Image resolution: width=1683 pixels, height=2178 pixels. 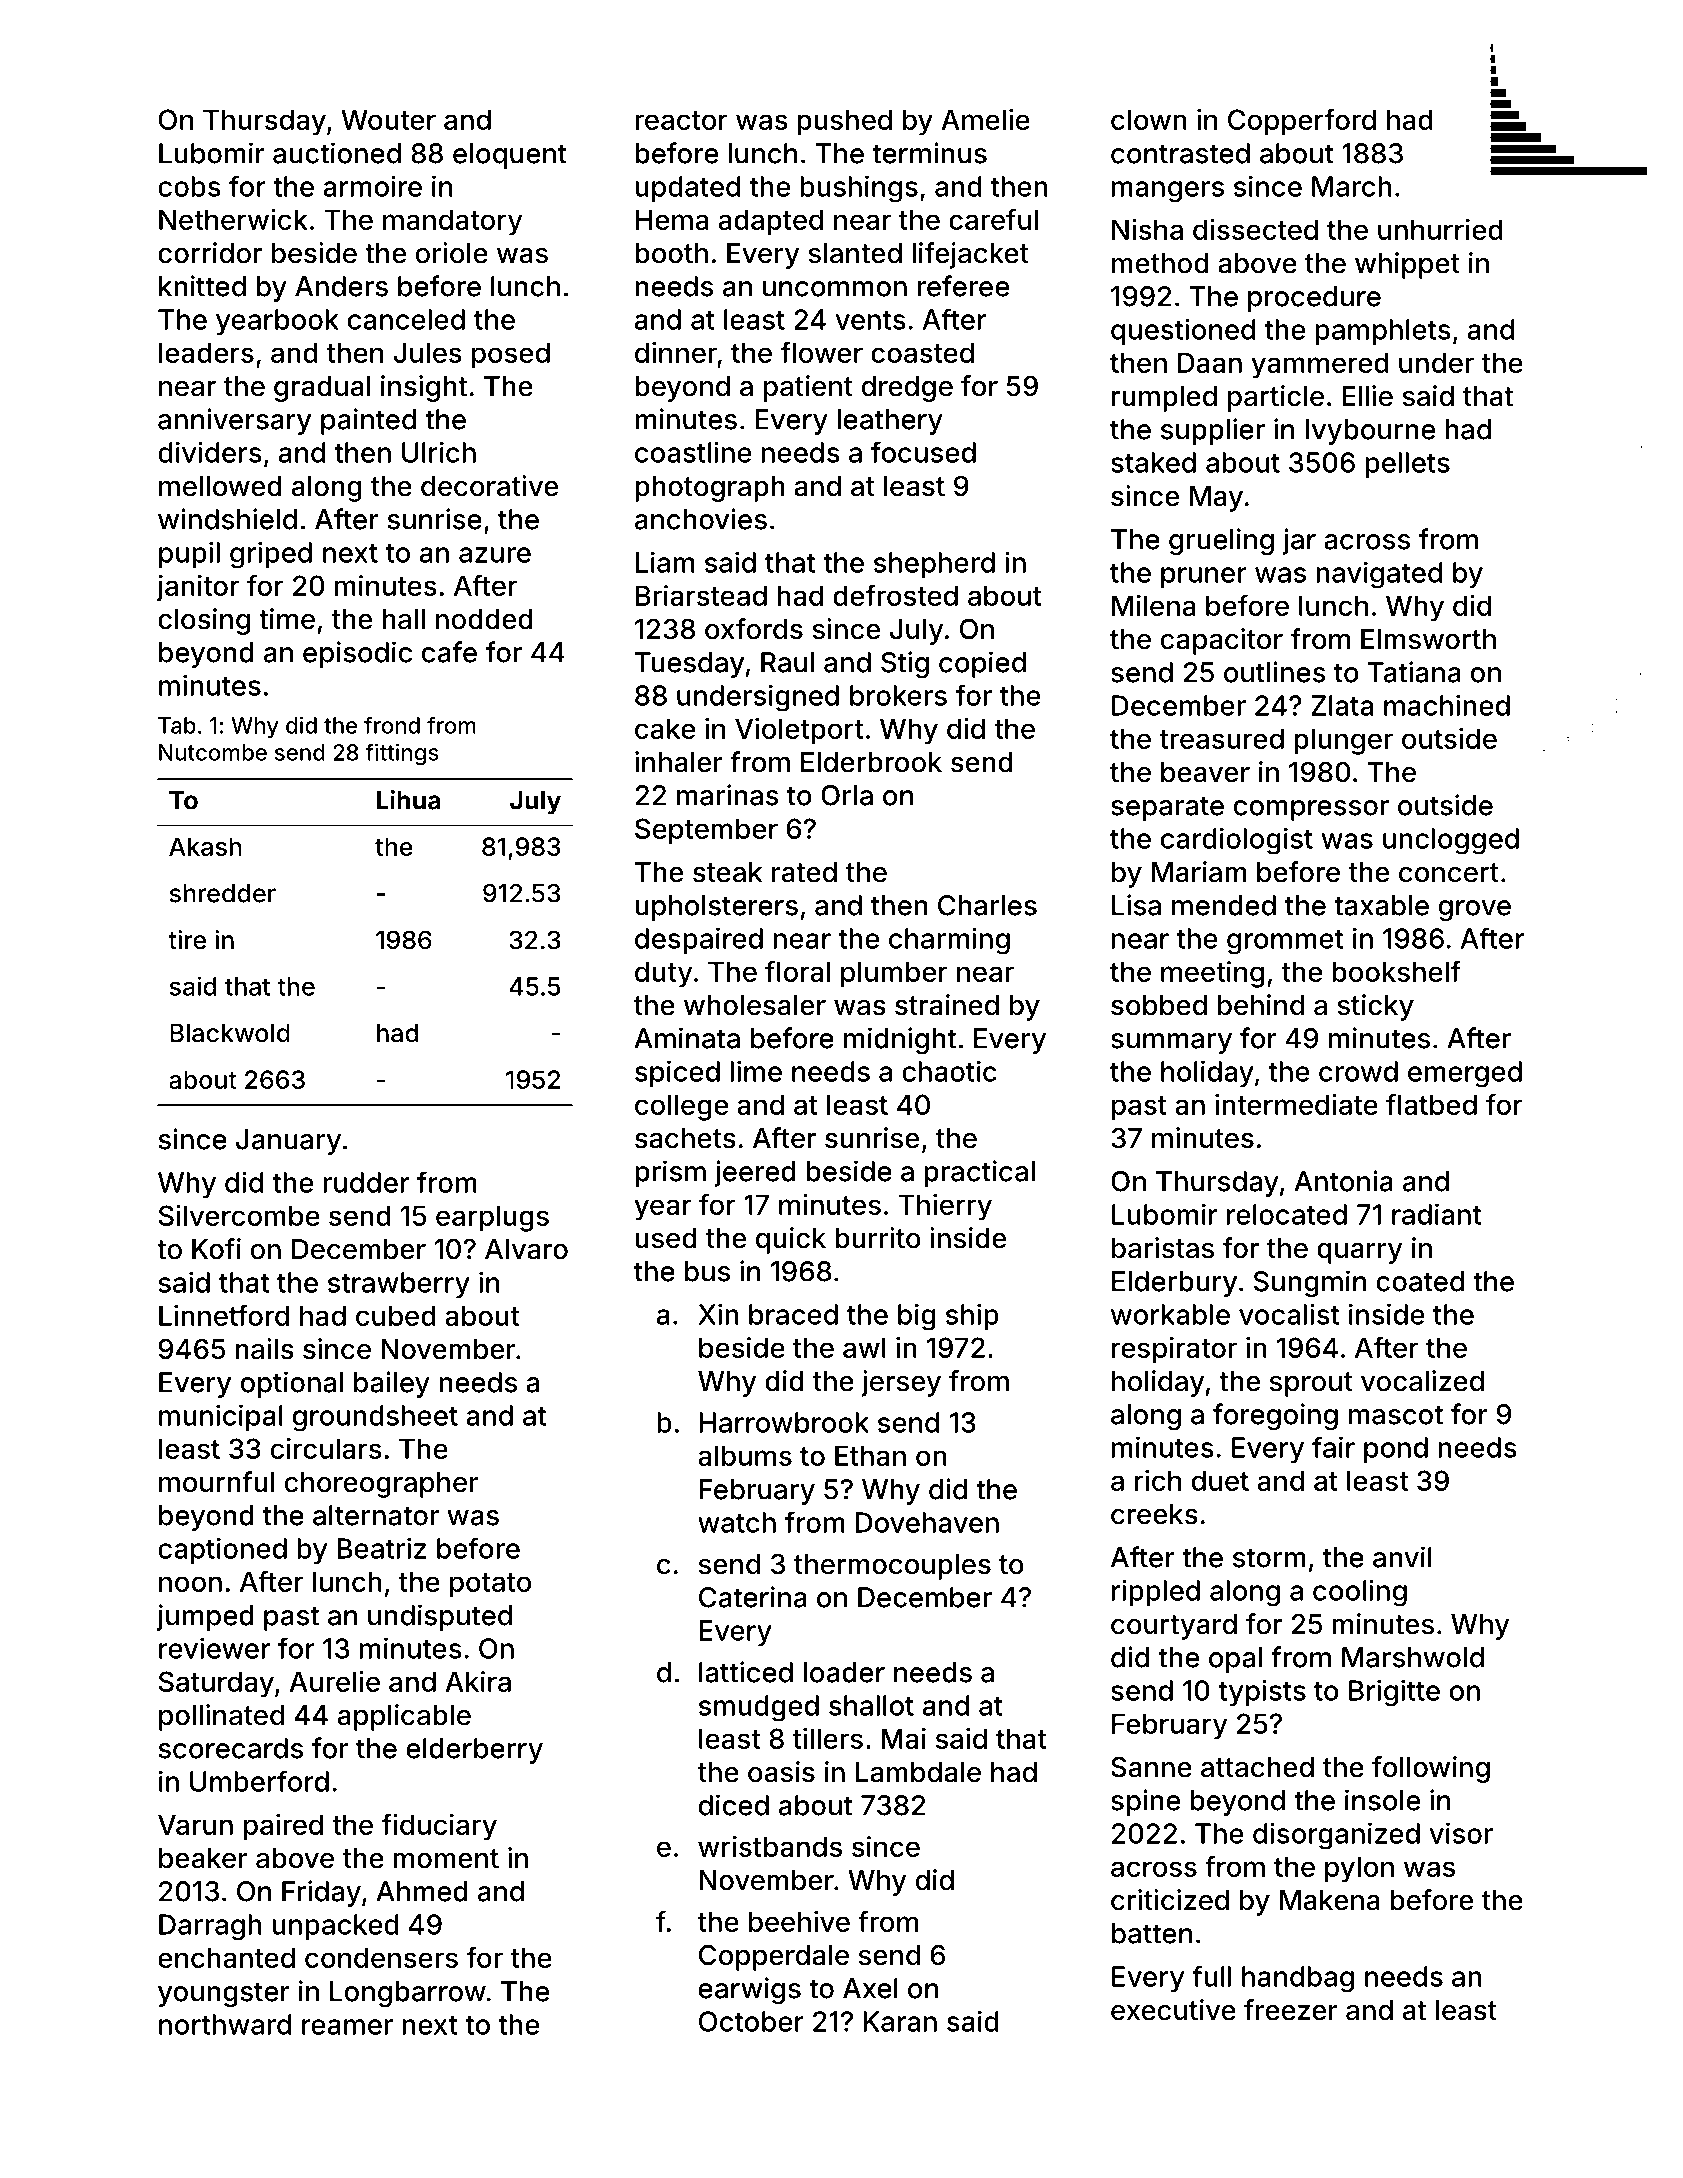 I want to click on Briarstead, so click(x=701, y=595).
